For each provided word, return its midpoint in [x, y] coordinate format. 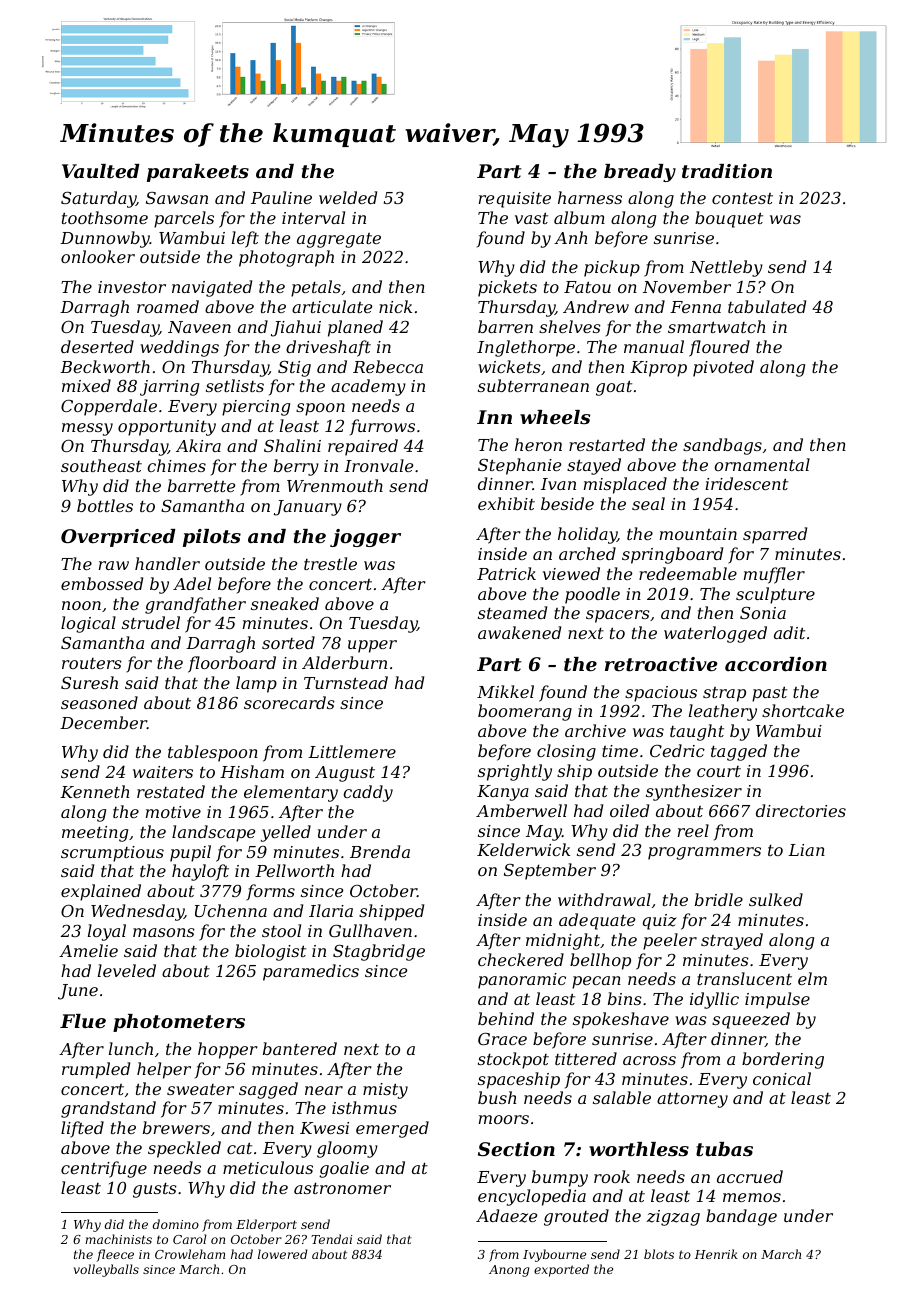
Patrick [506, 573]
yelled [286, 833]
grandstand [108, 1109]
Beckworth [105, 366]
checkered [521, 959]
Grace [502, 1038]
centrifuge [104, 1169]
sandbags [722, 446]
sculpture [775, 595]
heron [538, 444]
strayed [732, 941]
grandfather [195, 605]
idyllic [714, 1000]
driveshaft [328, 348]
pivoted [723, 368]
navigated [212, 288]
